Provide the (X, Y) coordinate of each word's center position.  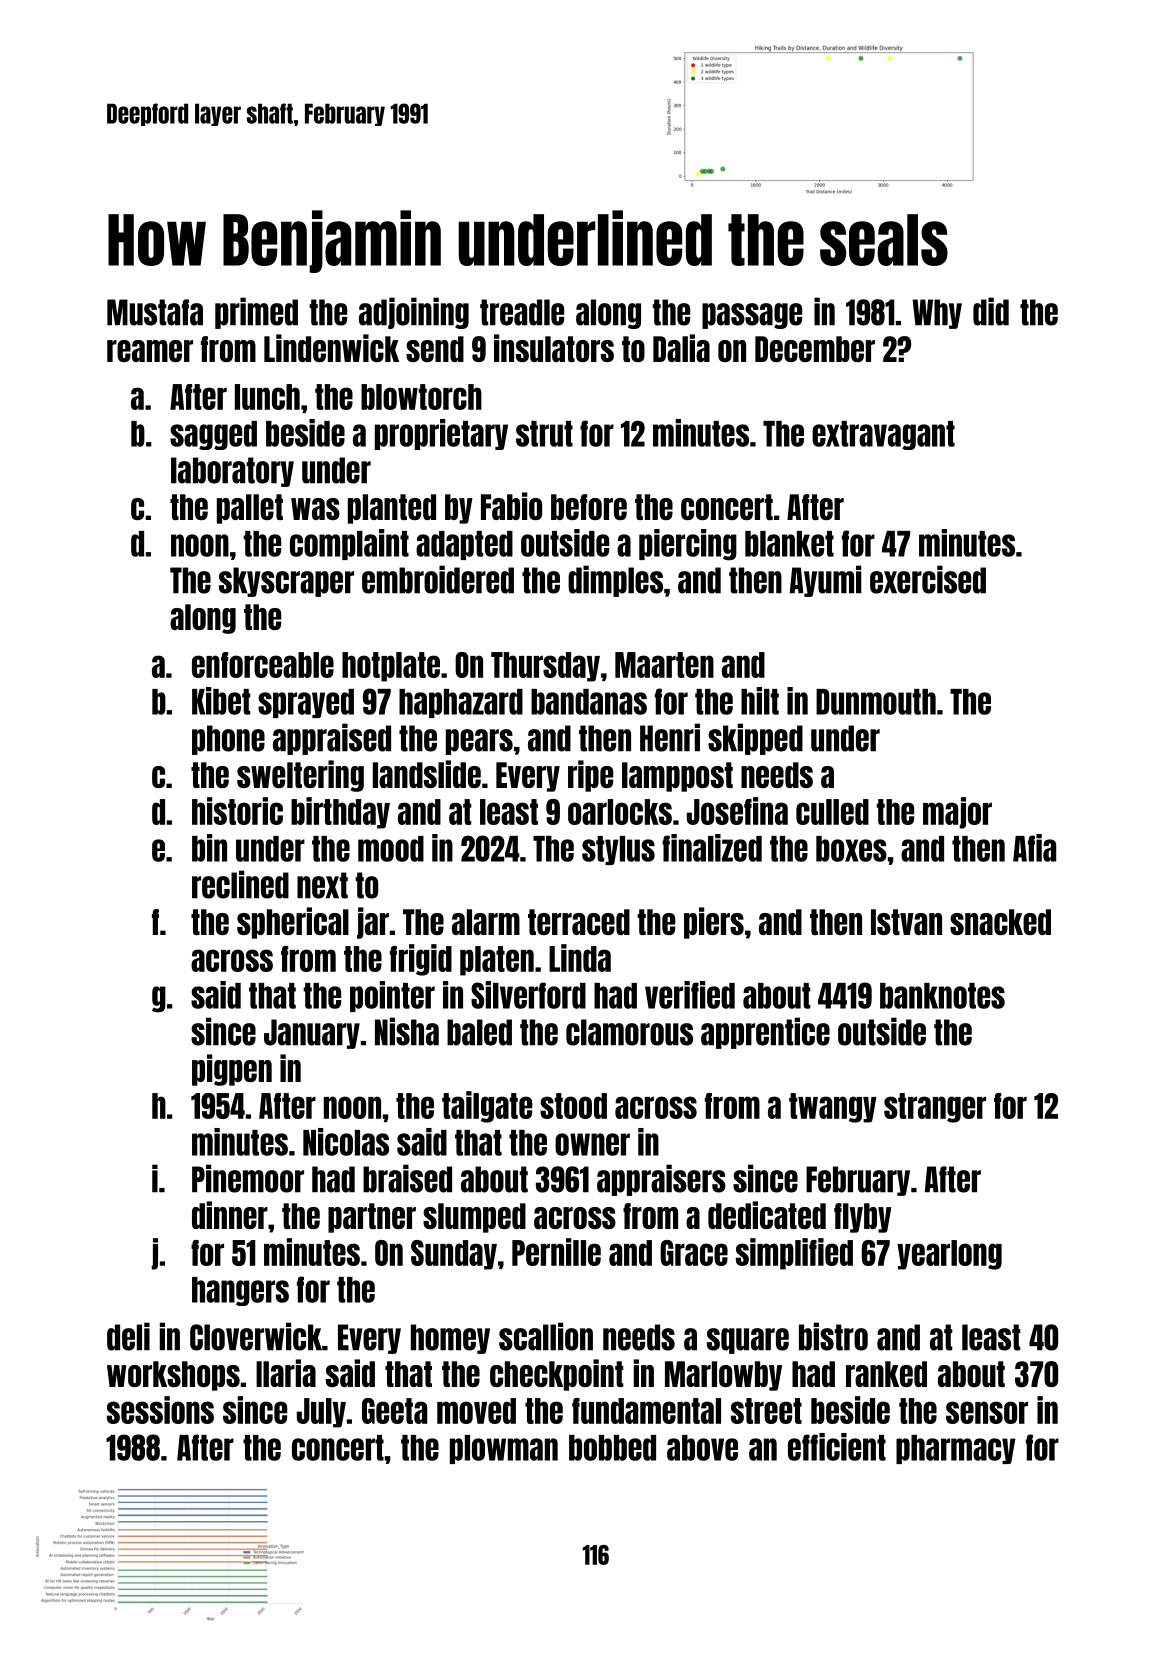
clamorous (629, 1032)
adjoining (414, 313)
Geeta (394, 1411)
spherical (293, 923)
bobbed (612, 1448)
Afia (1034, 848)
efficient (837, 1447)
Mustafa (155, 312)
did (991, 311)
